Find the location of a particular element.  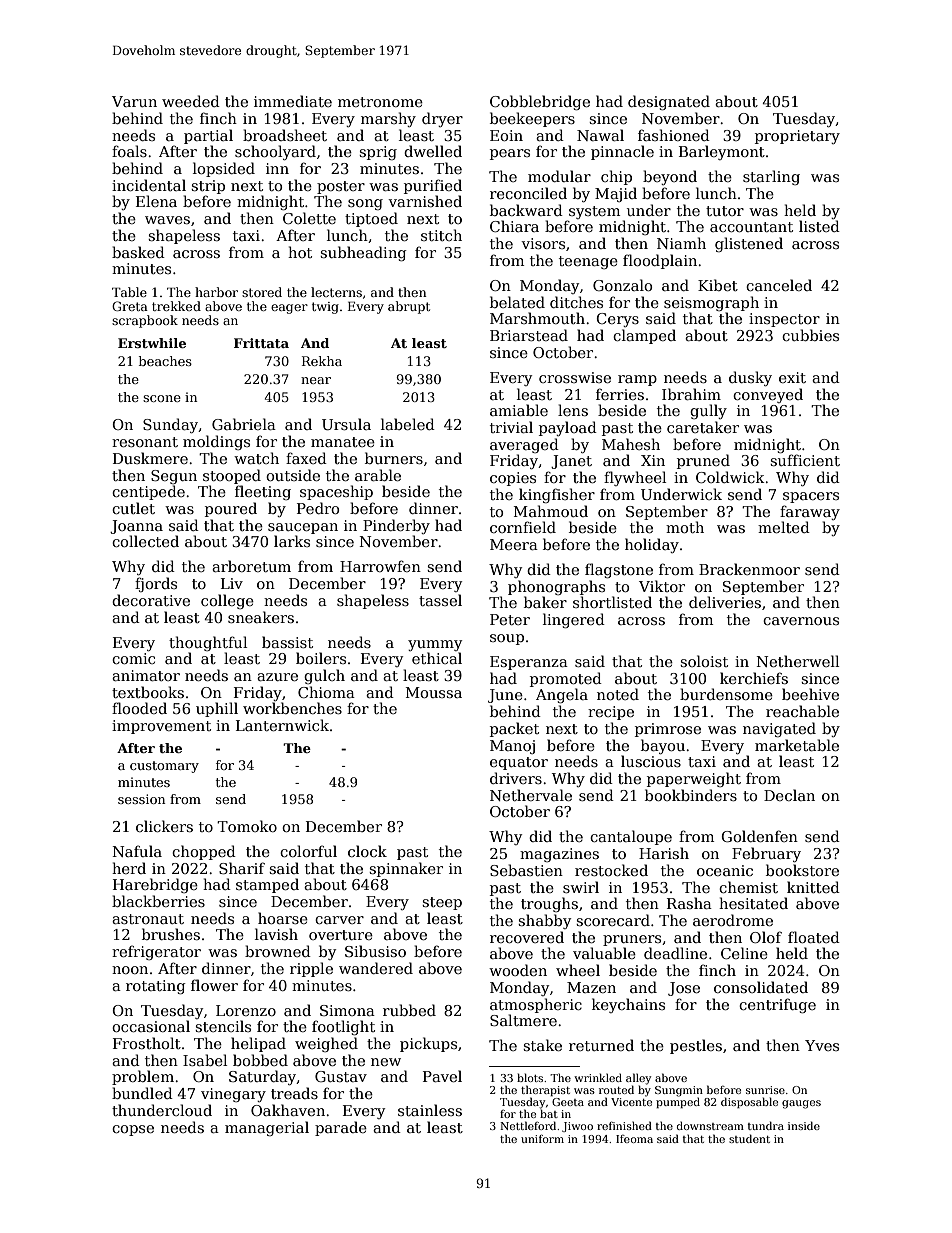

copse is located at coordinates (133, 1130).
